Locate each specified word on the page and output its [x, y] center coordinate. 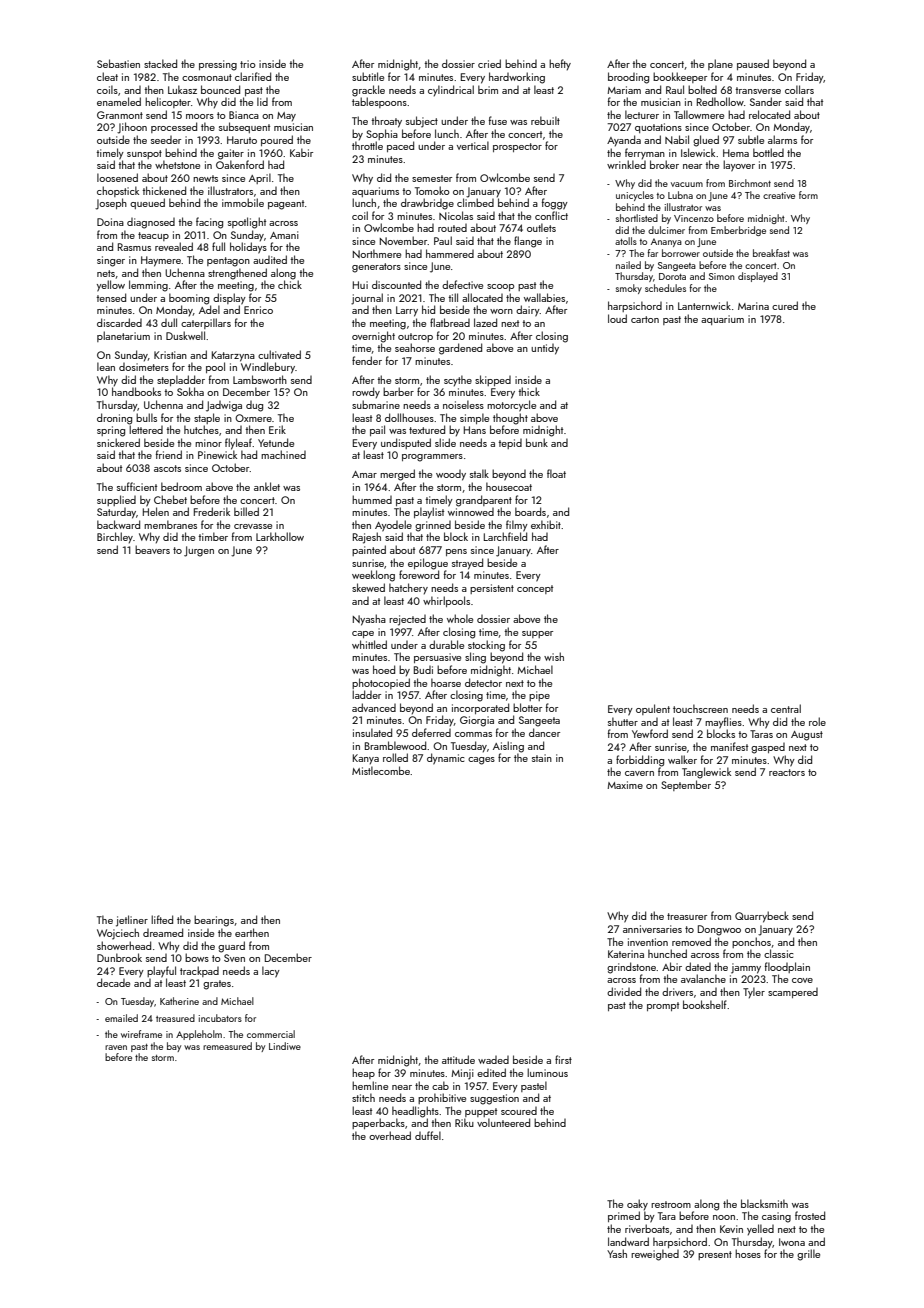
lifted [162, 919]
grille [808, 1255]
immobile [243, 202]
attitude [458, 1059]
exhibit [546, 524]
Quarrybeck [762, 917]
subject [422, 122]
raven [116, 1047]
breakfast [771, 253]
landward [628, 1241]
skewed [368, 587]
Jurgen [199, 551]
